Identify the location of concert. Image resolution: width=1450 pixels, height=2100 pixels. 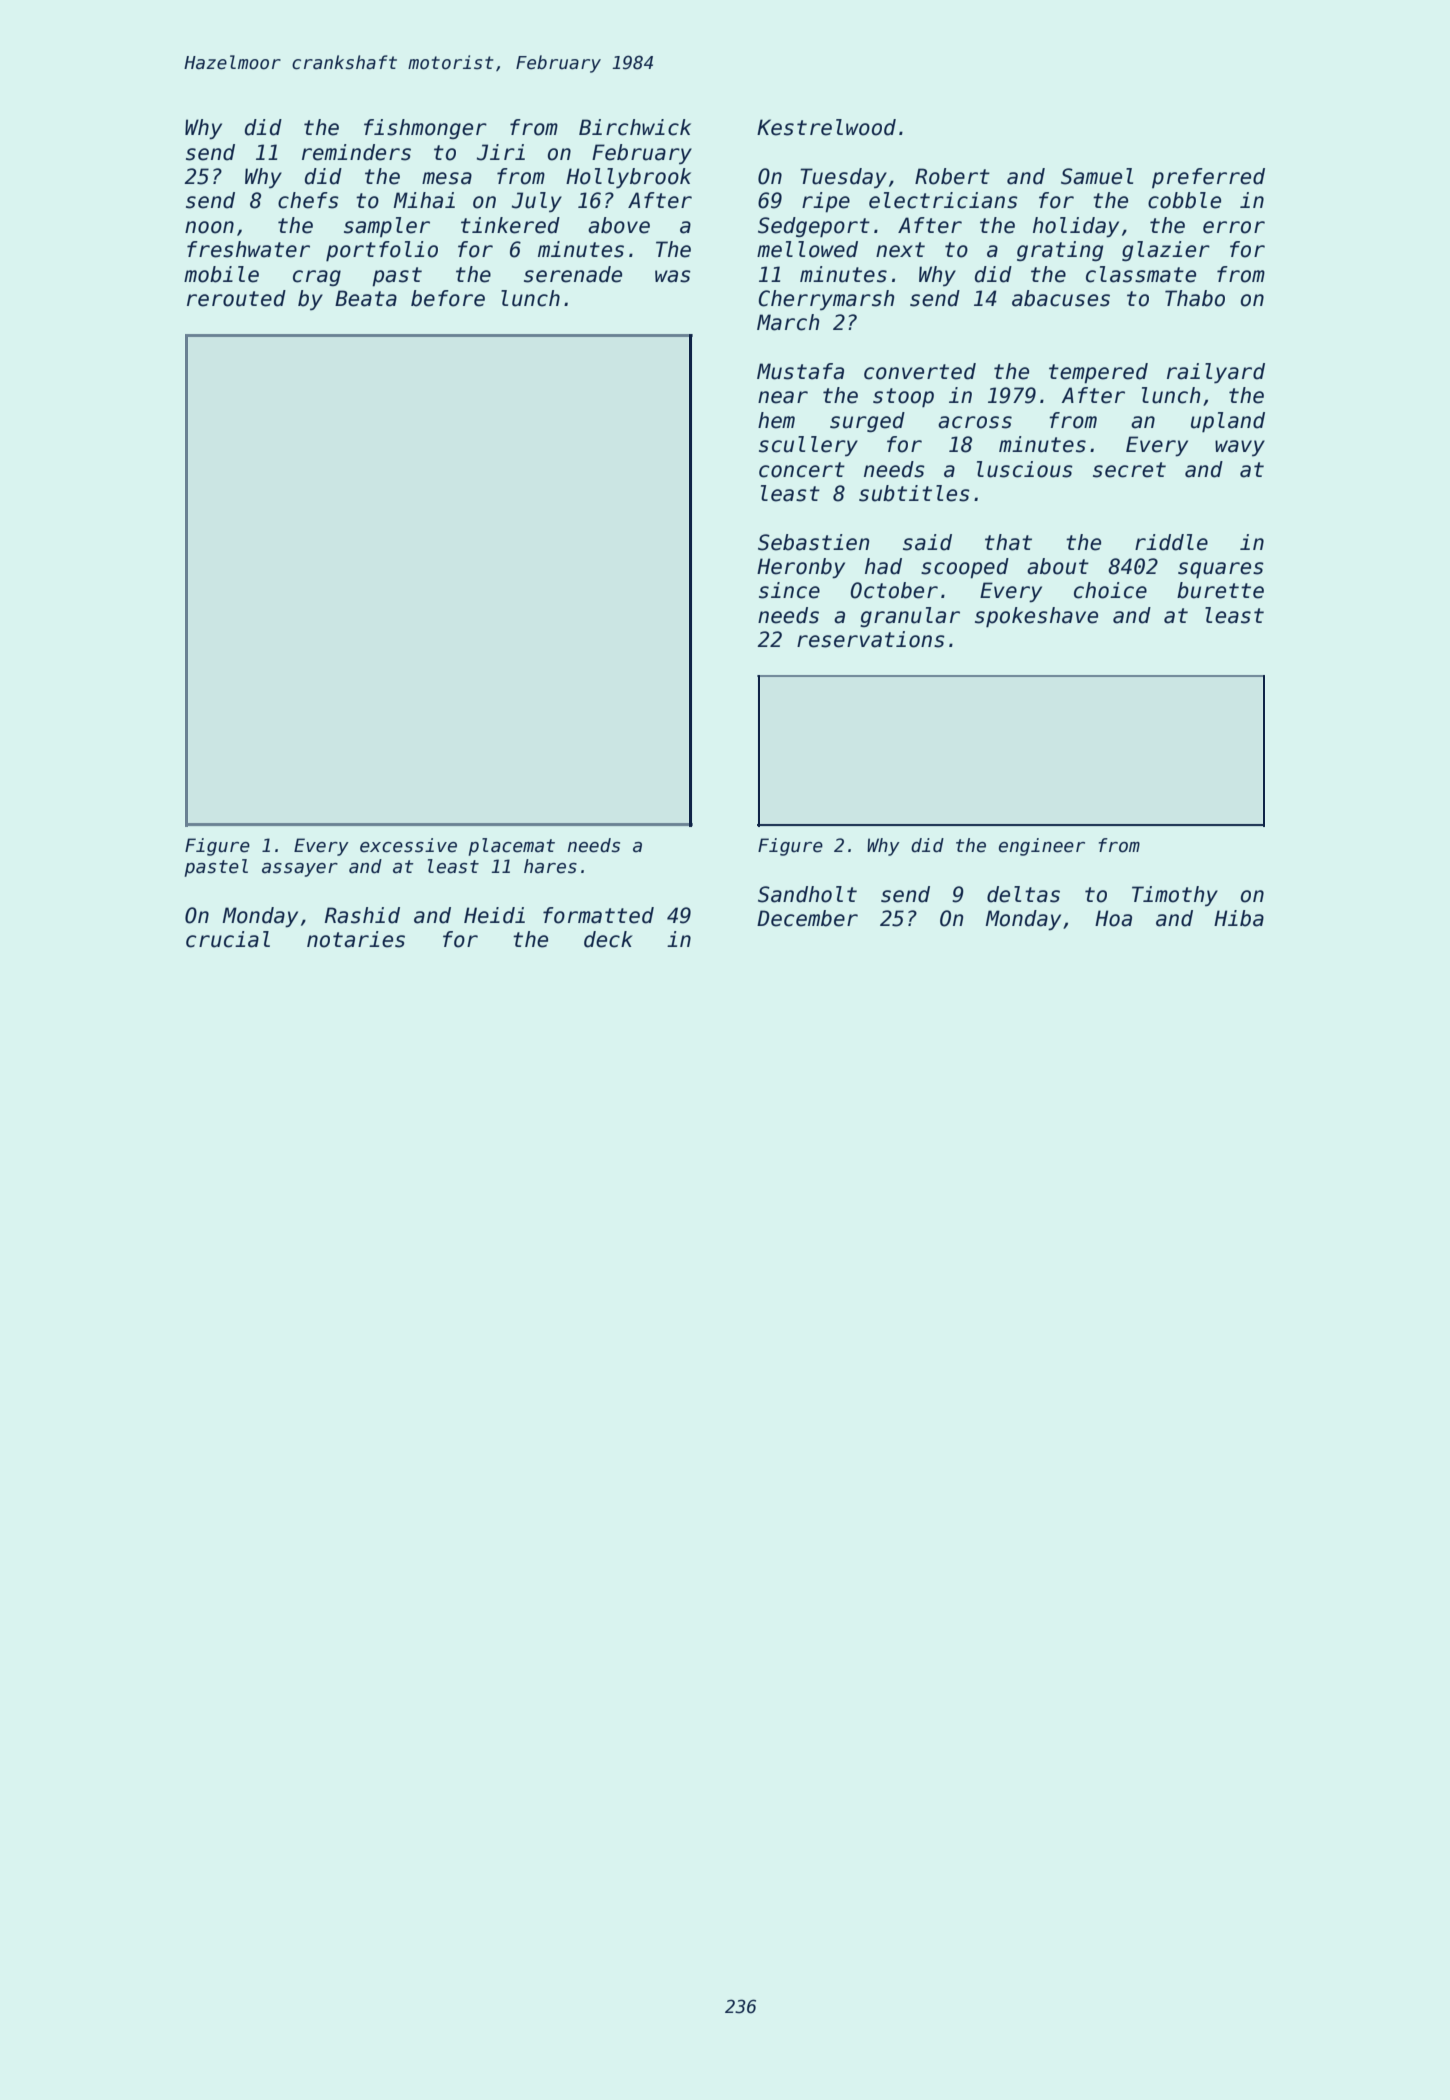
(802, 470).
